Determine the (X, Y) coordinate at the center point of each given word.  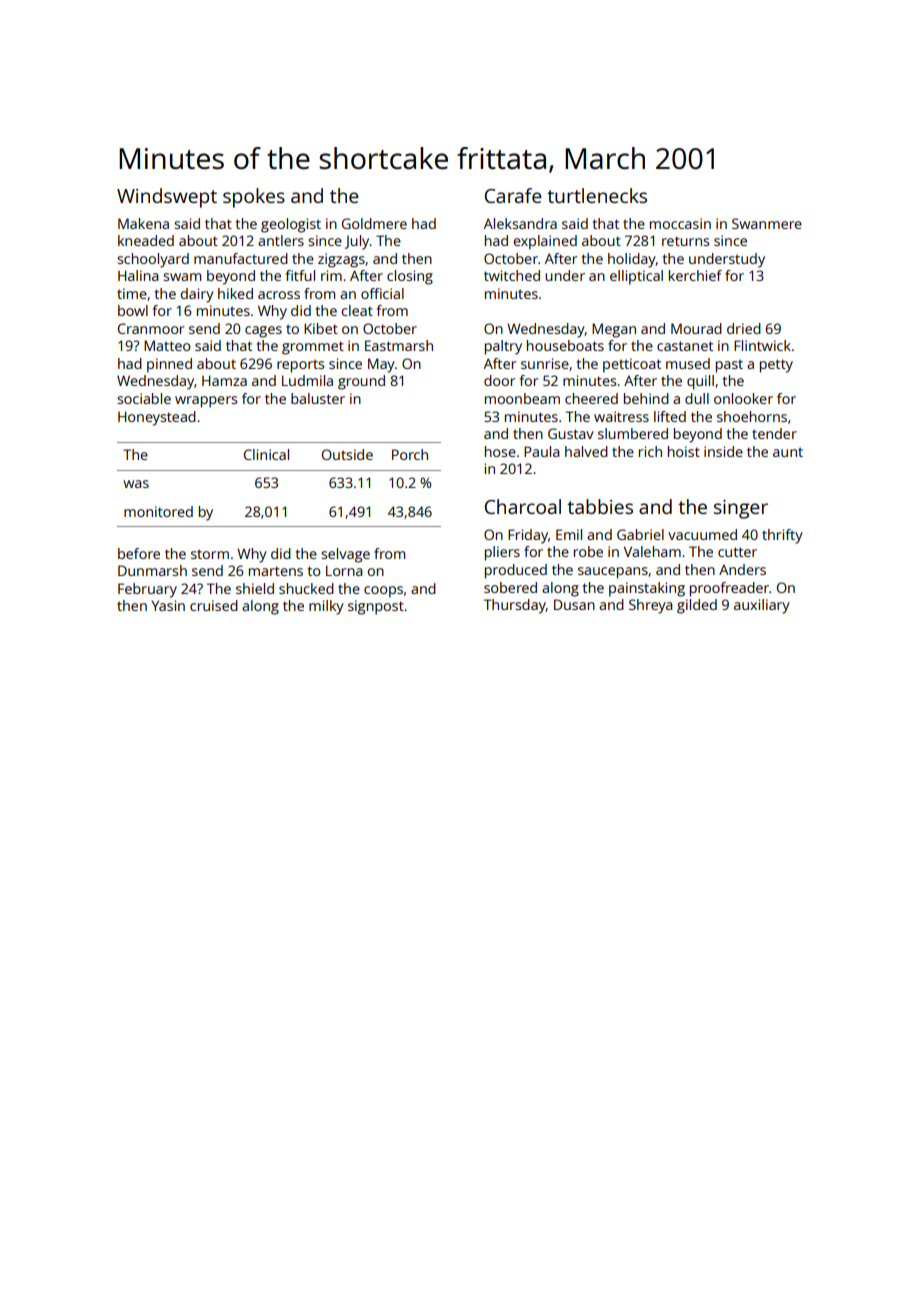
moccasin (680, 223)
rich (650, 451)
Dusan (574, 604)
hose (500, 451)
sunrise (545, 363)
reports (300, 366)
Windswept (167, 198)
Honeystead (157, 418)
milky (326, 607)
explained (545, 242)
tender (774, 433)
